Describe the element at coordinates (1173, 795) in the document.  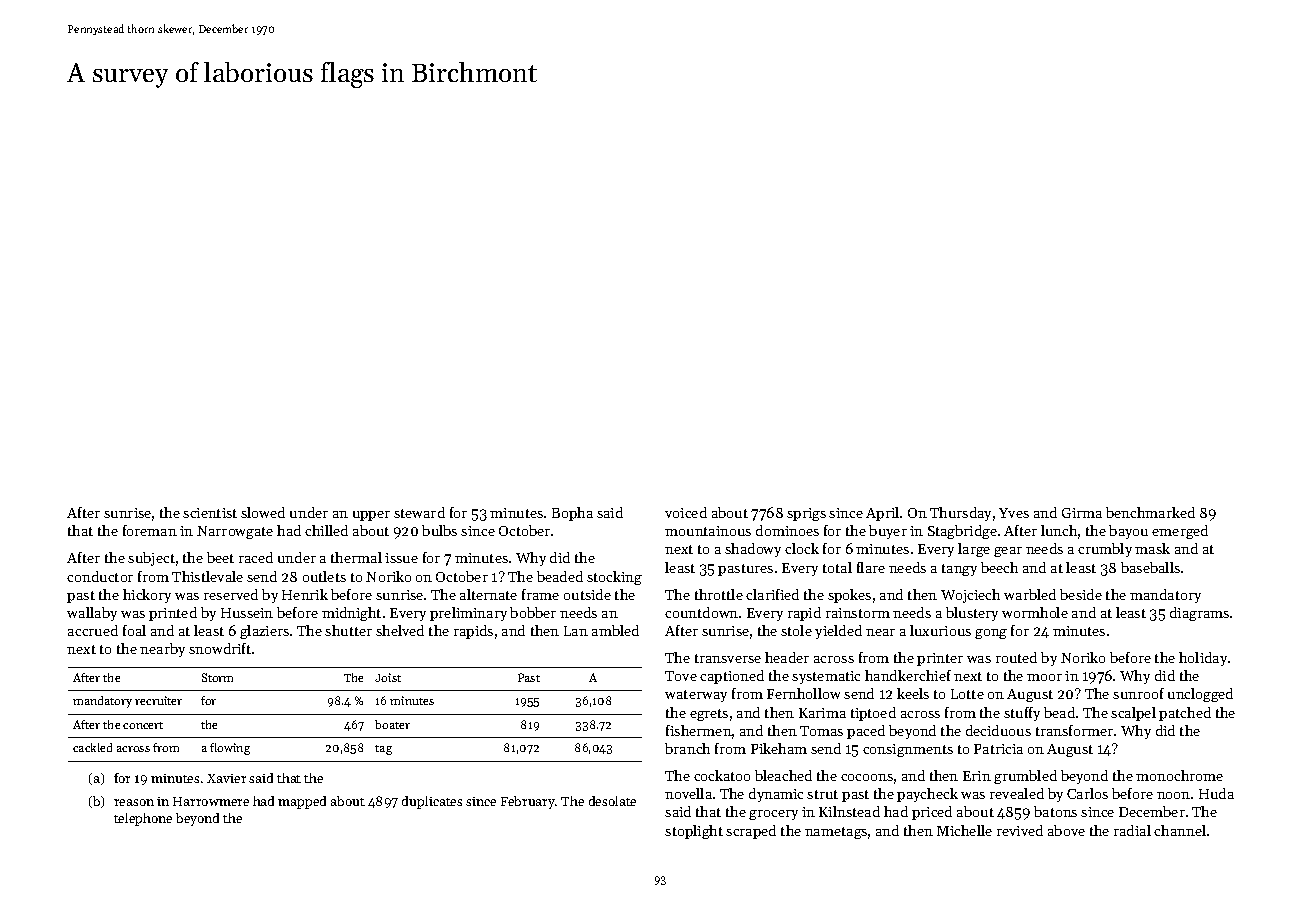
I see `noon` at that location.
